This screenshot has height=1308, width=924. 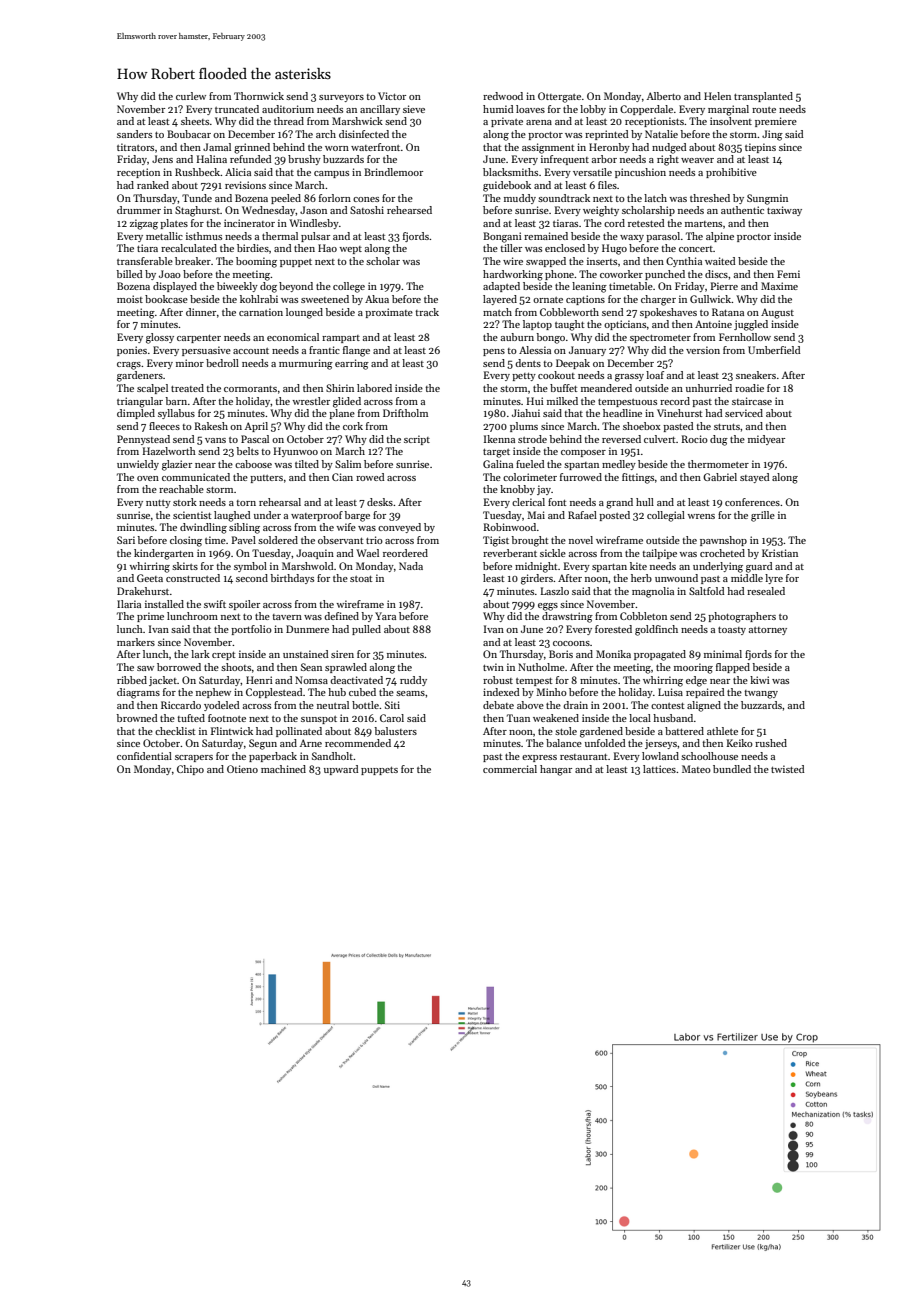 I want to click on Chipo, so click(x=190, y=770).
